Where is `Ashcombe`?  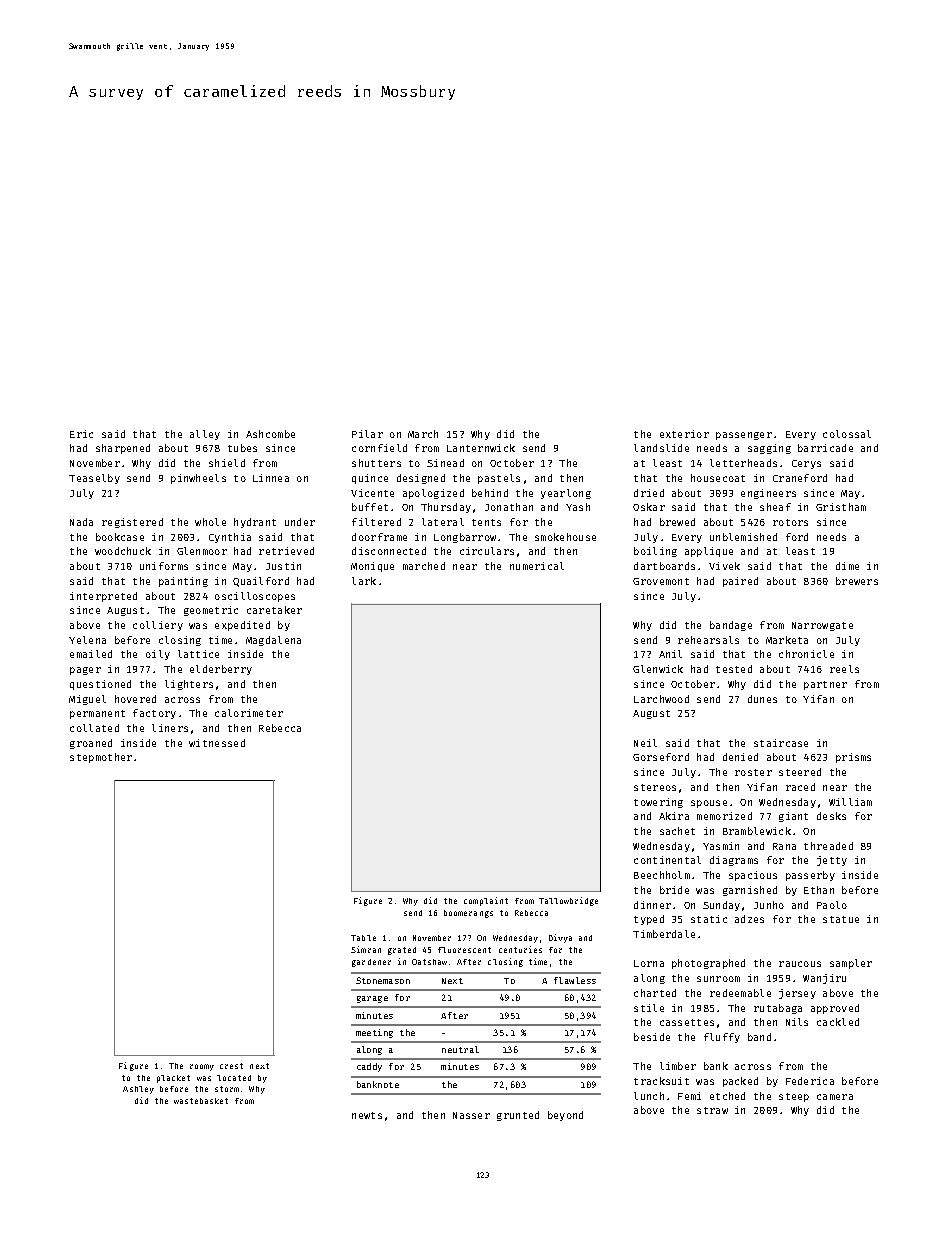 Ashcombe is located at coordinates (270, 434).
